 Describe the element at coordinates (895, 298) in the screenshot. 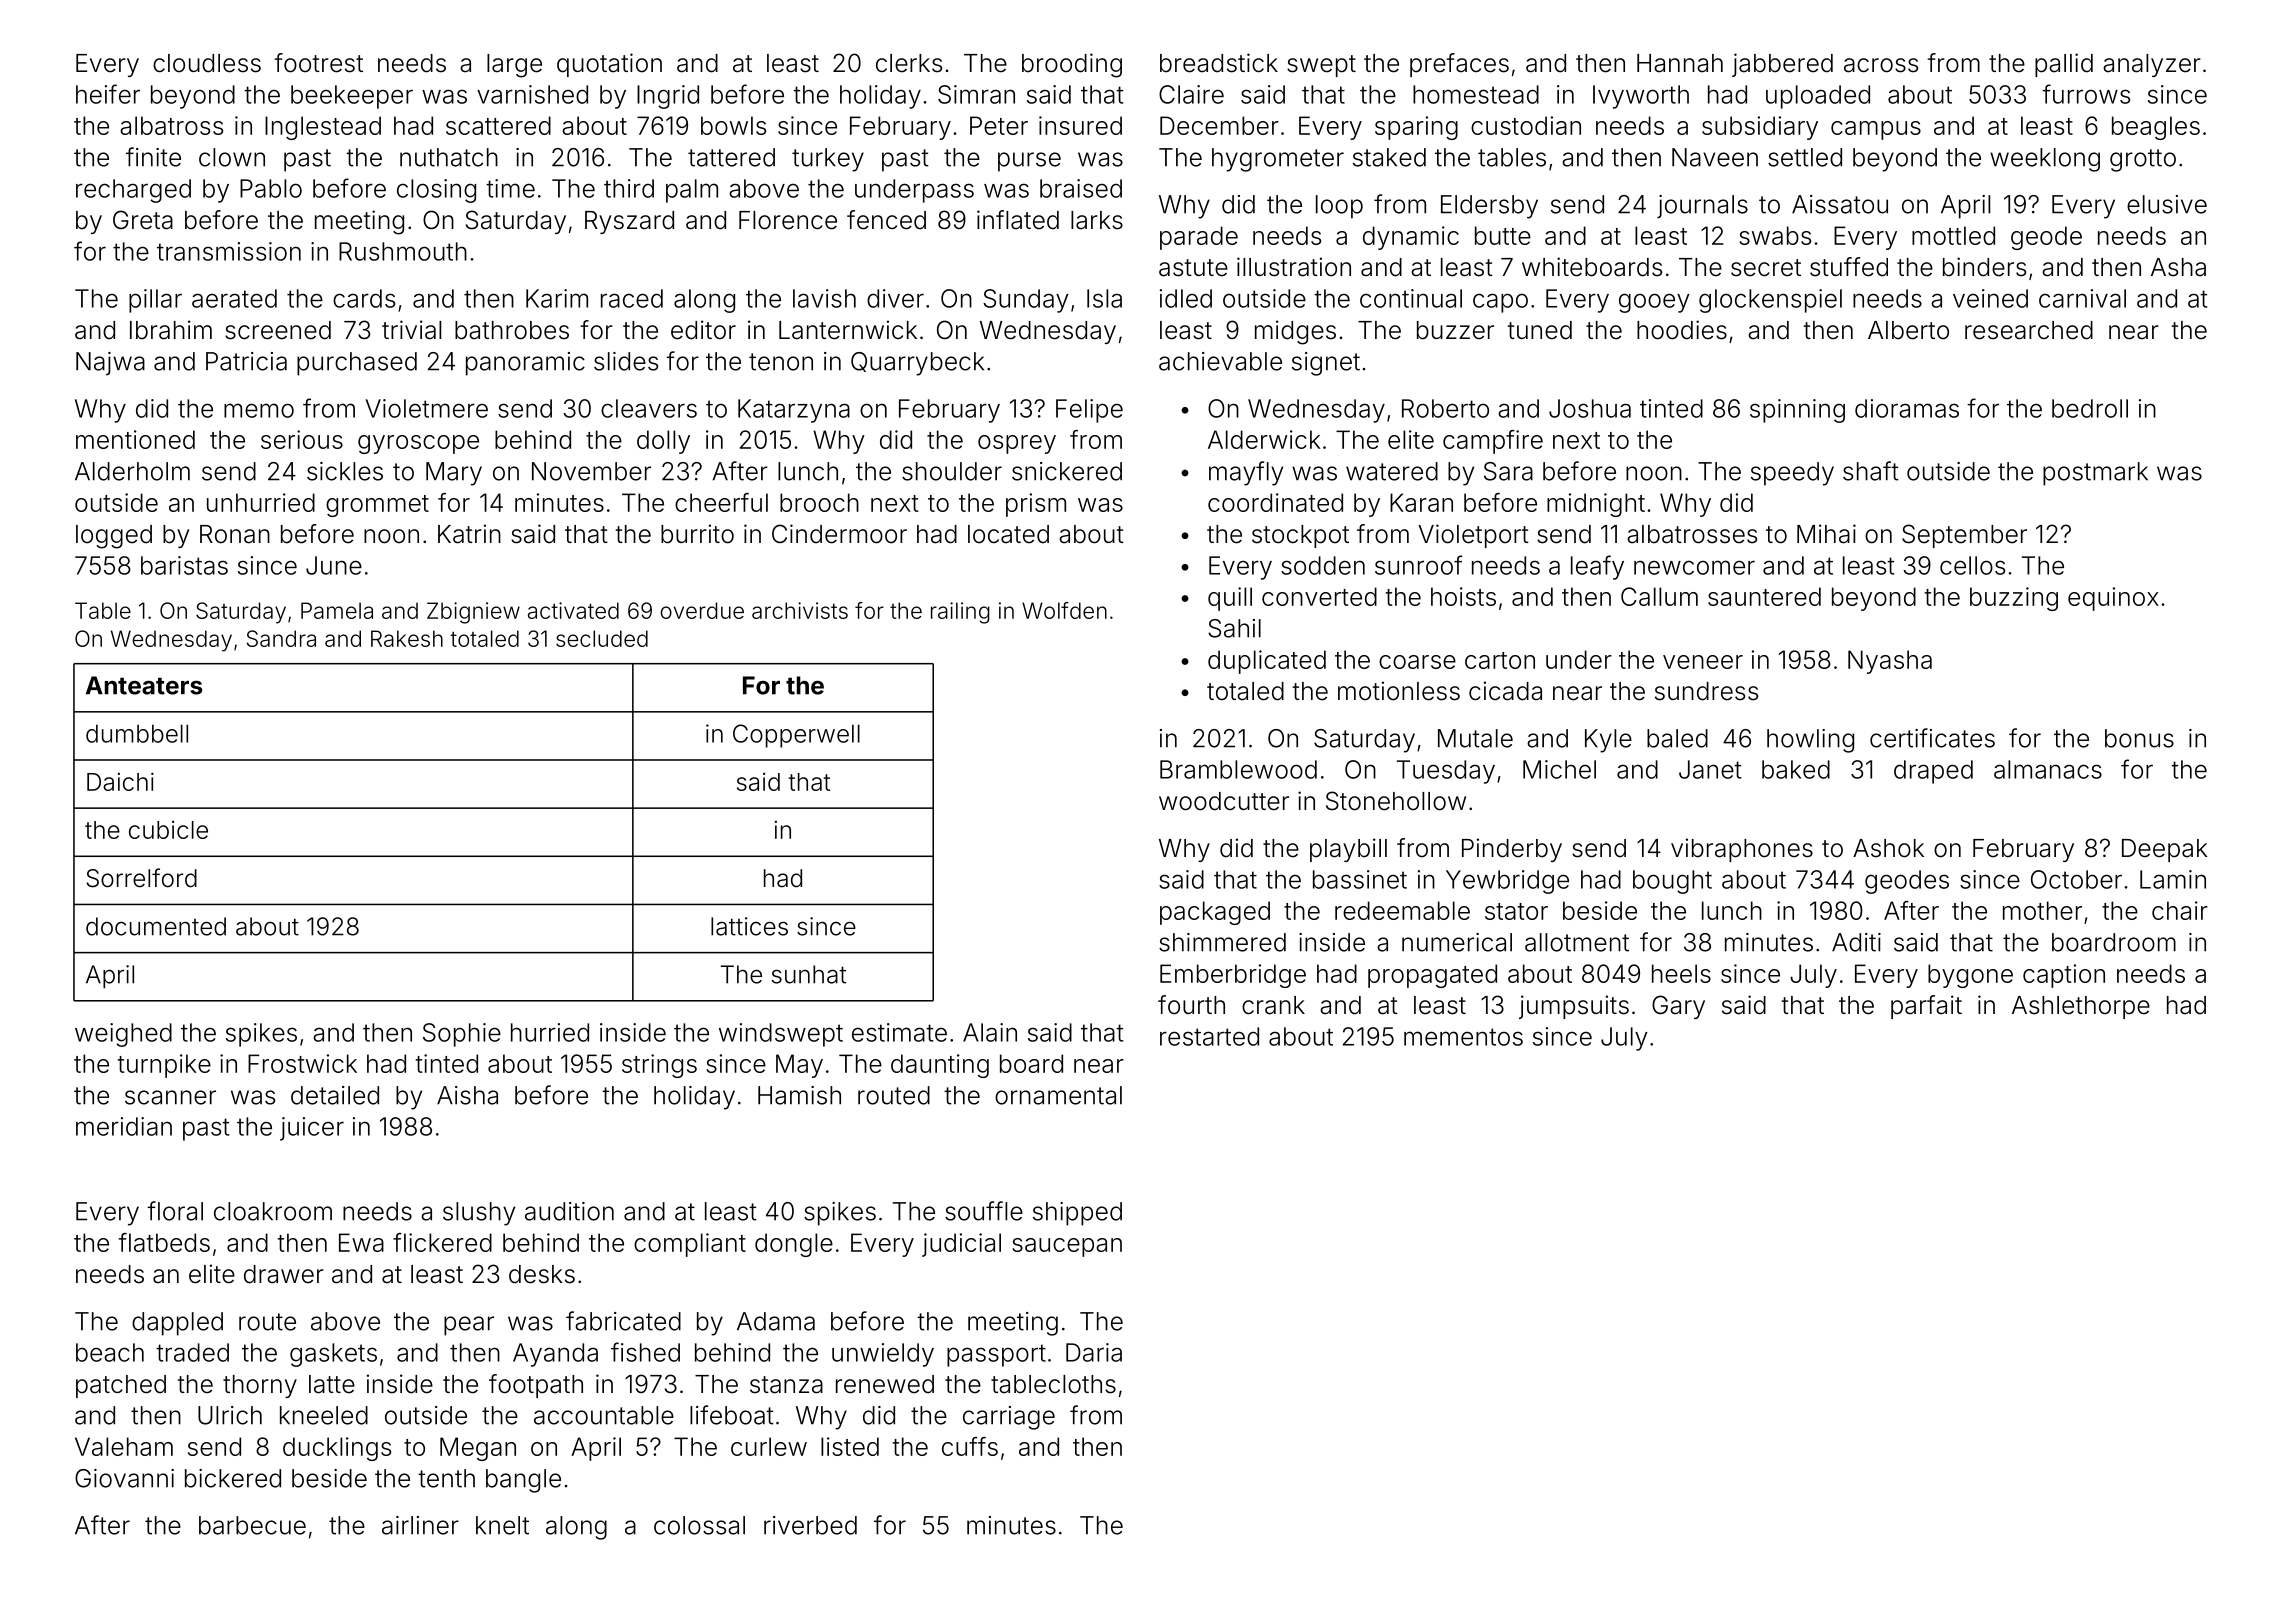

I see `diver` at that location.
